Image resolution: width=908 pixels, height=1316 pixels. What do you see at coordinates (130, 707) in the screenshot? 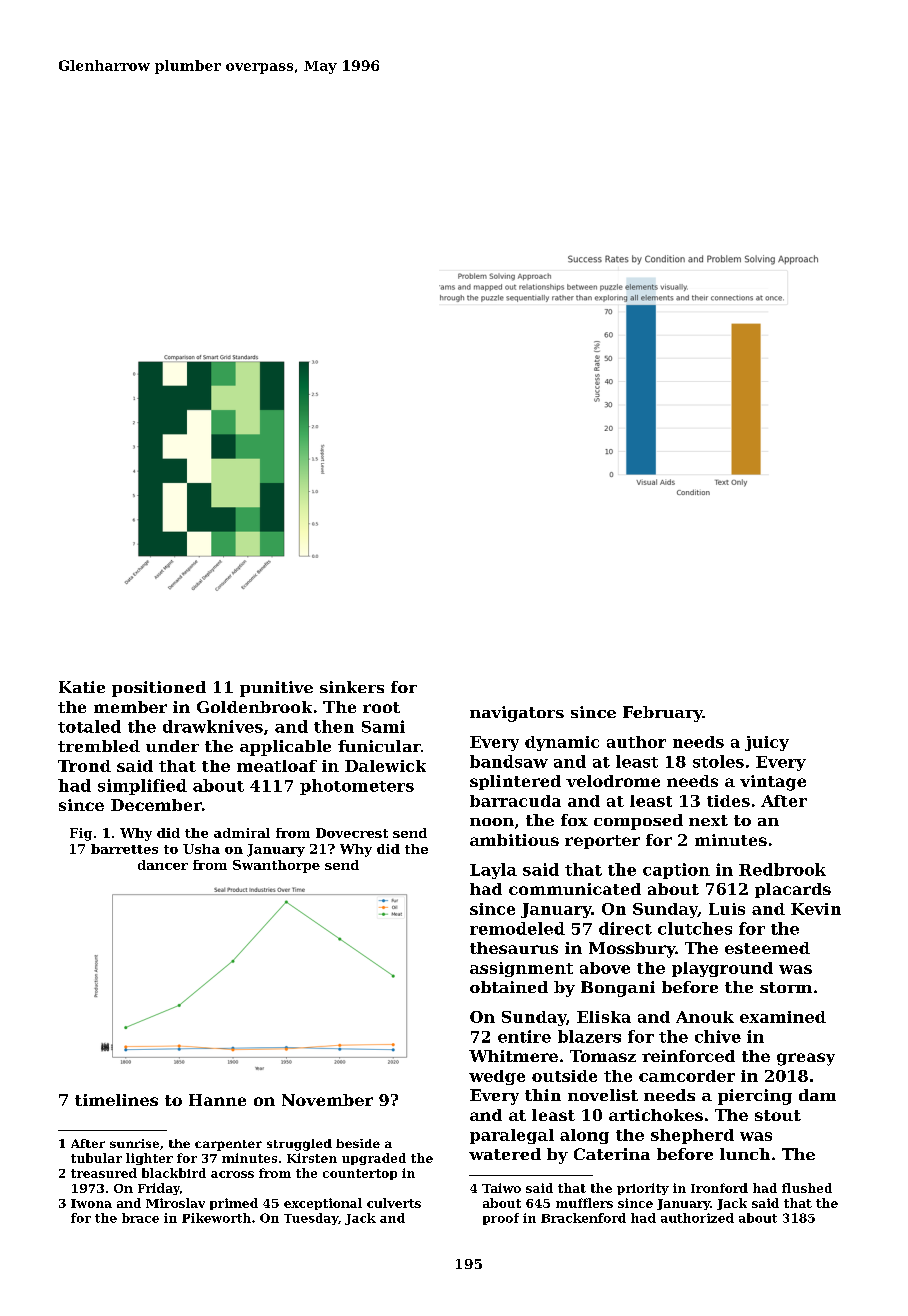
I see `member` at bounding box center [130, 707].
